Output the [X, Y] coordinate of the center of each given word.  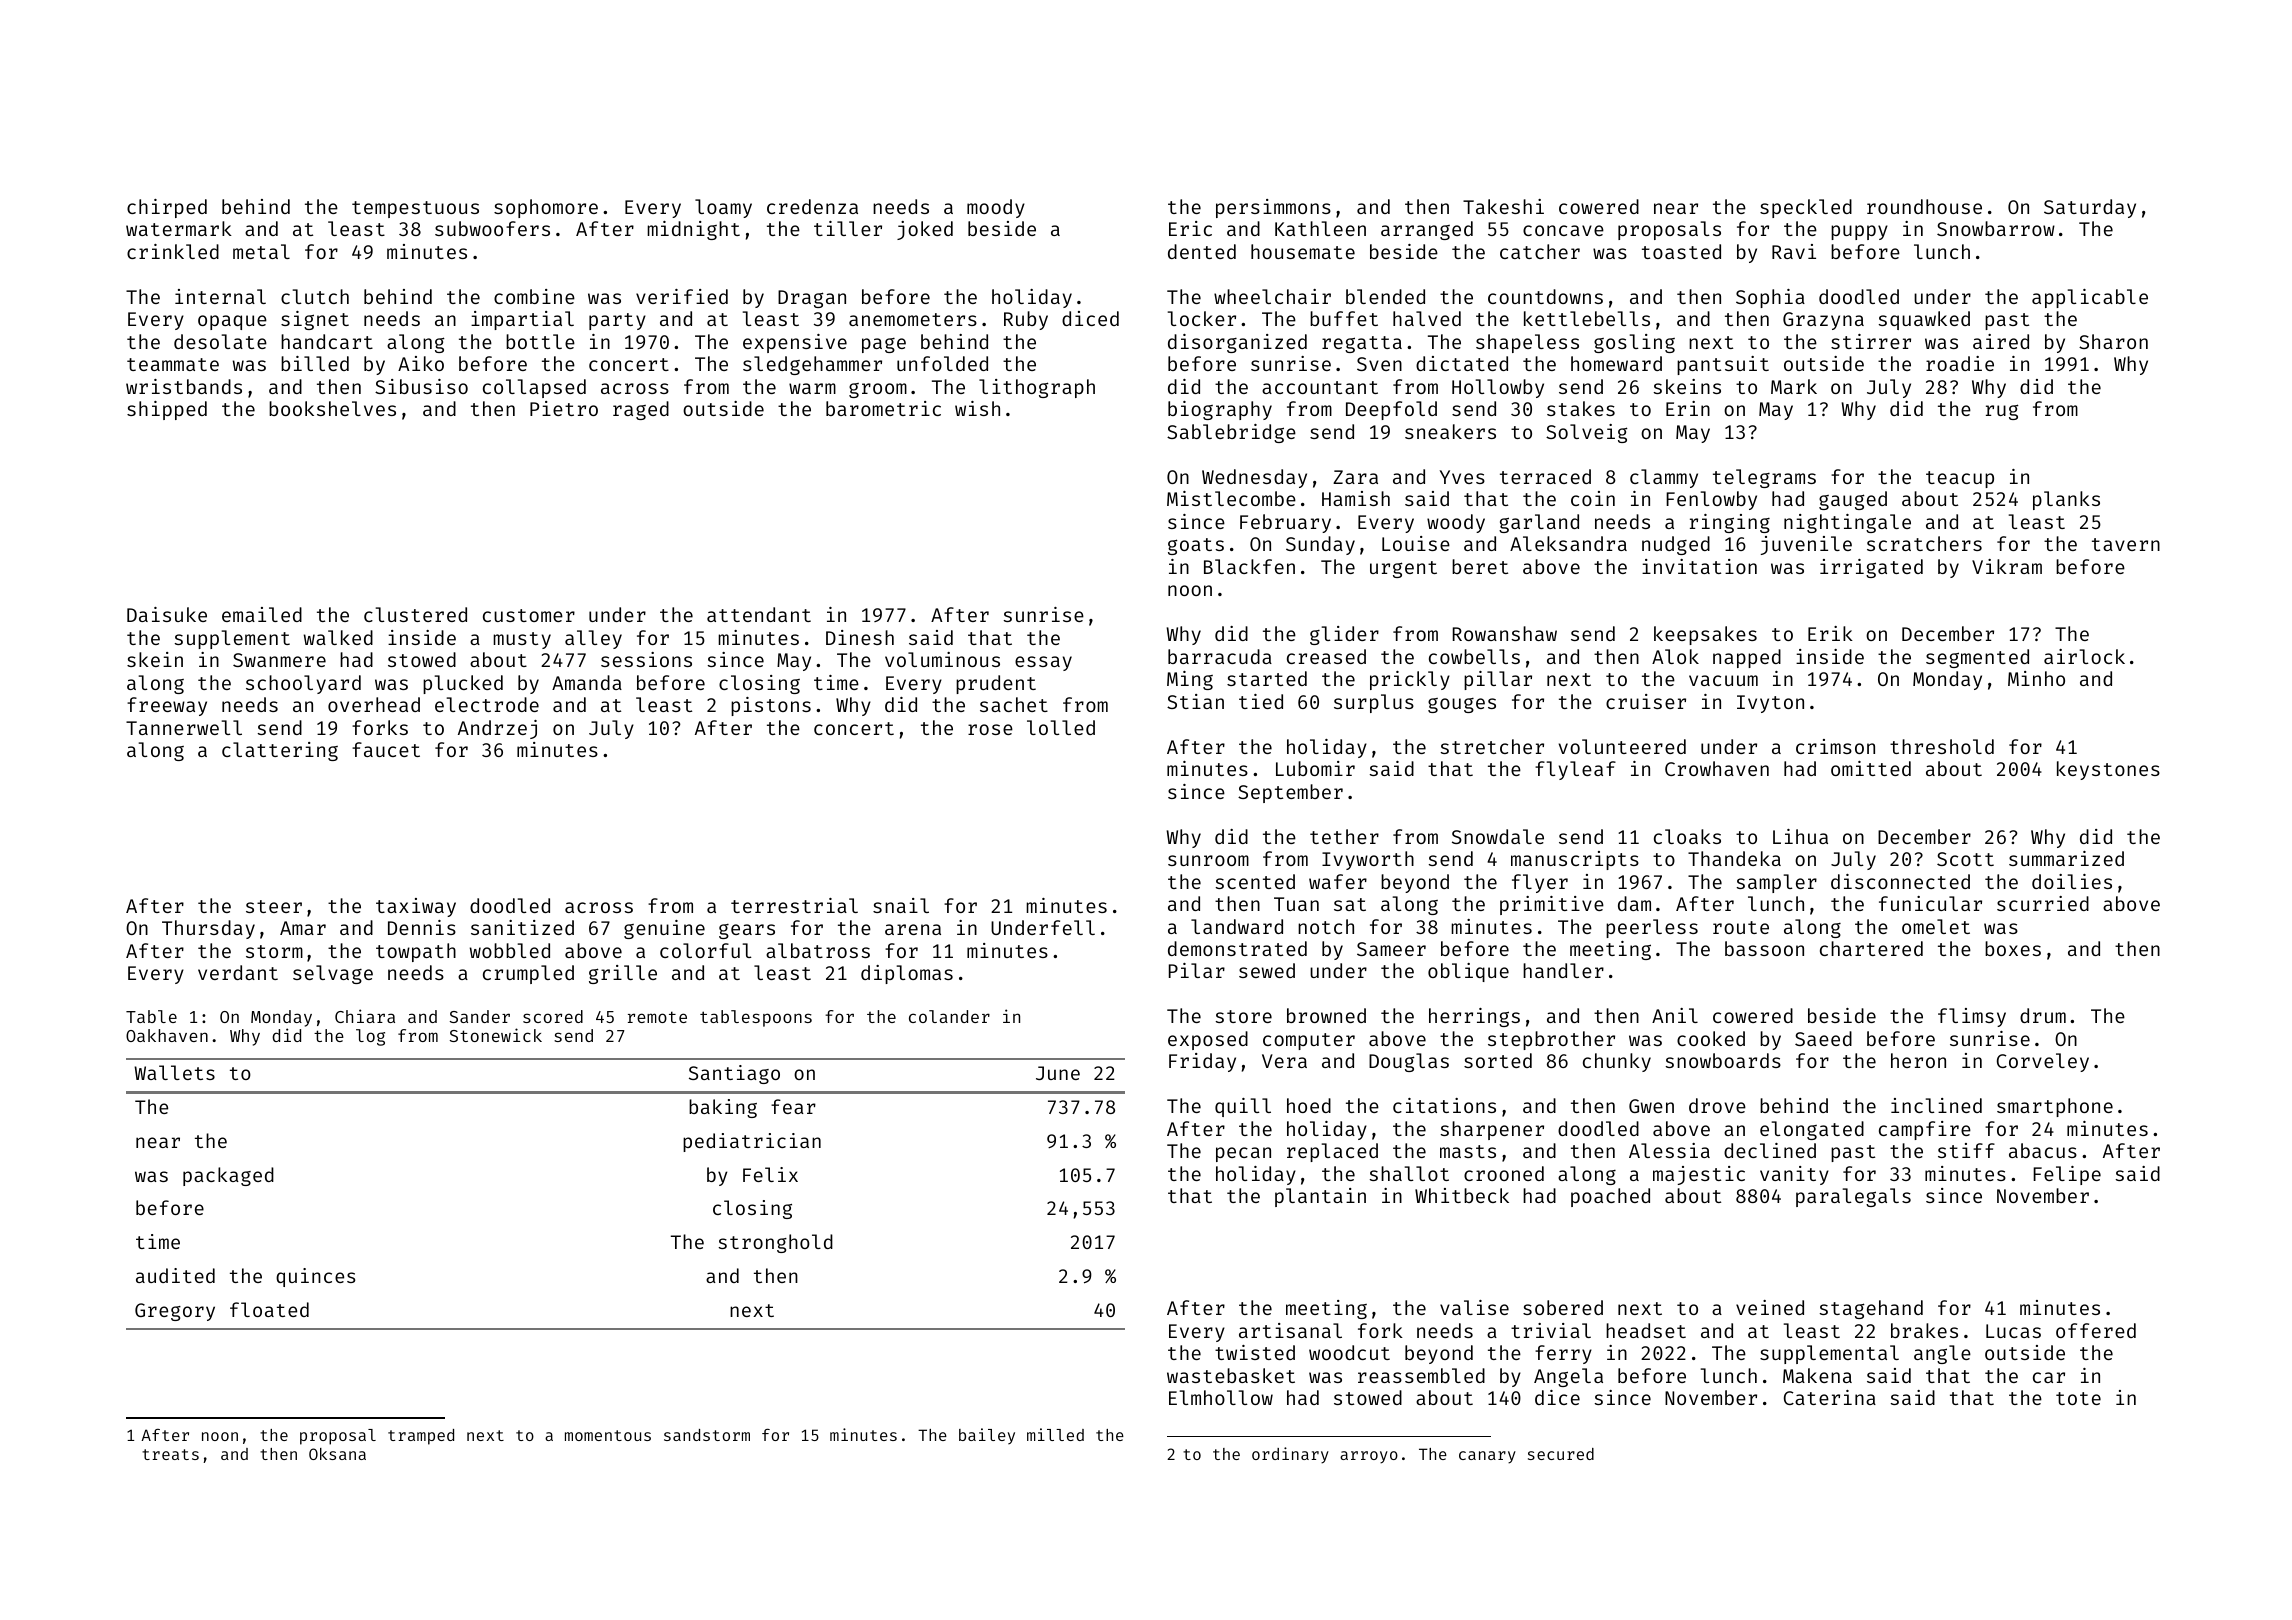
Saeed [1823, 1038]
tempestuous [415, 209]
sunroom [1208, 860]
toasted [1681, 251]
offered [2096, 1330]
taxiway [416, 907]
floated [269, 1309]
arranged [1427, 230]
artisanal [1290, 1330]
